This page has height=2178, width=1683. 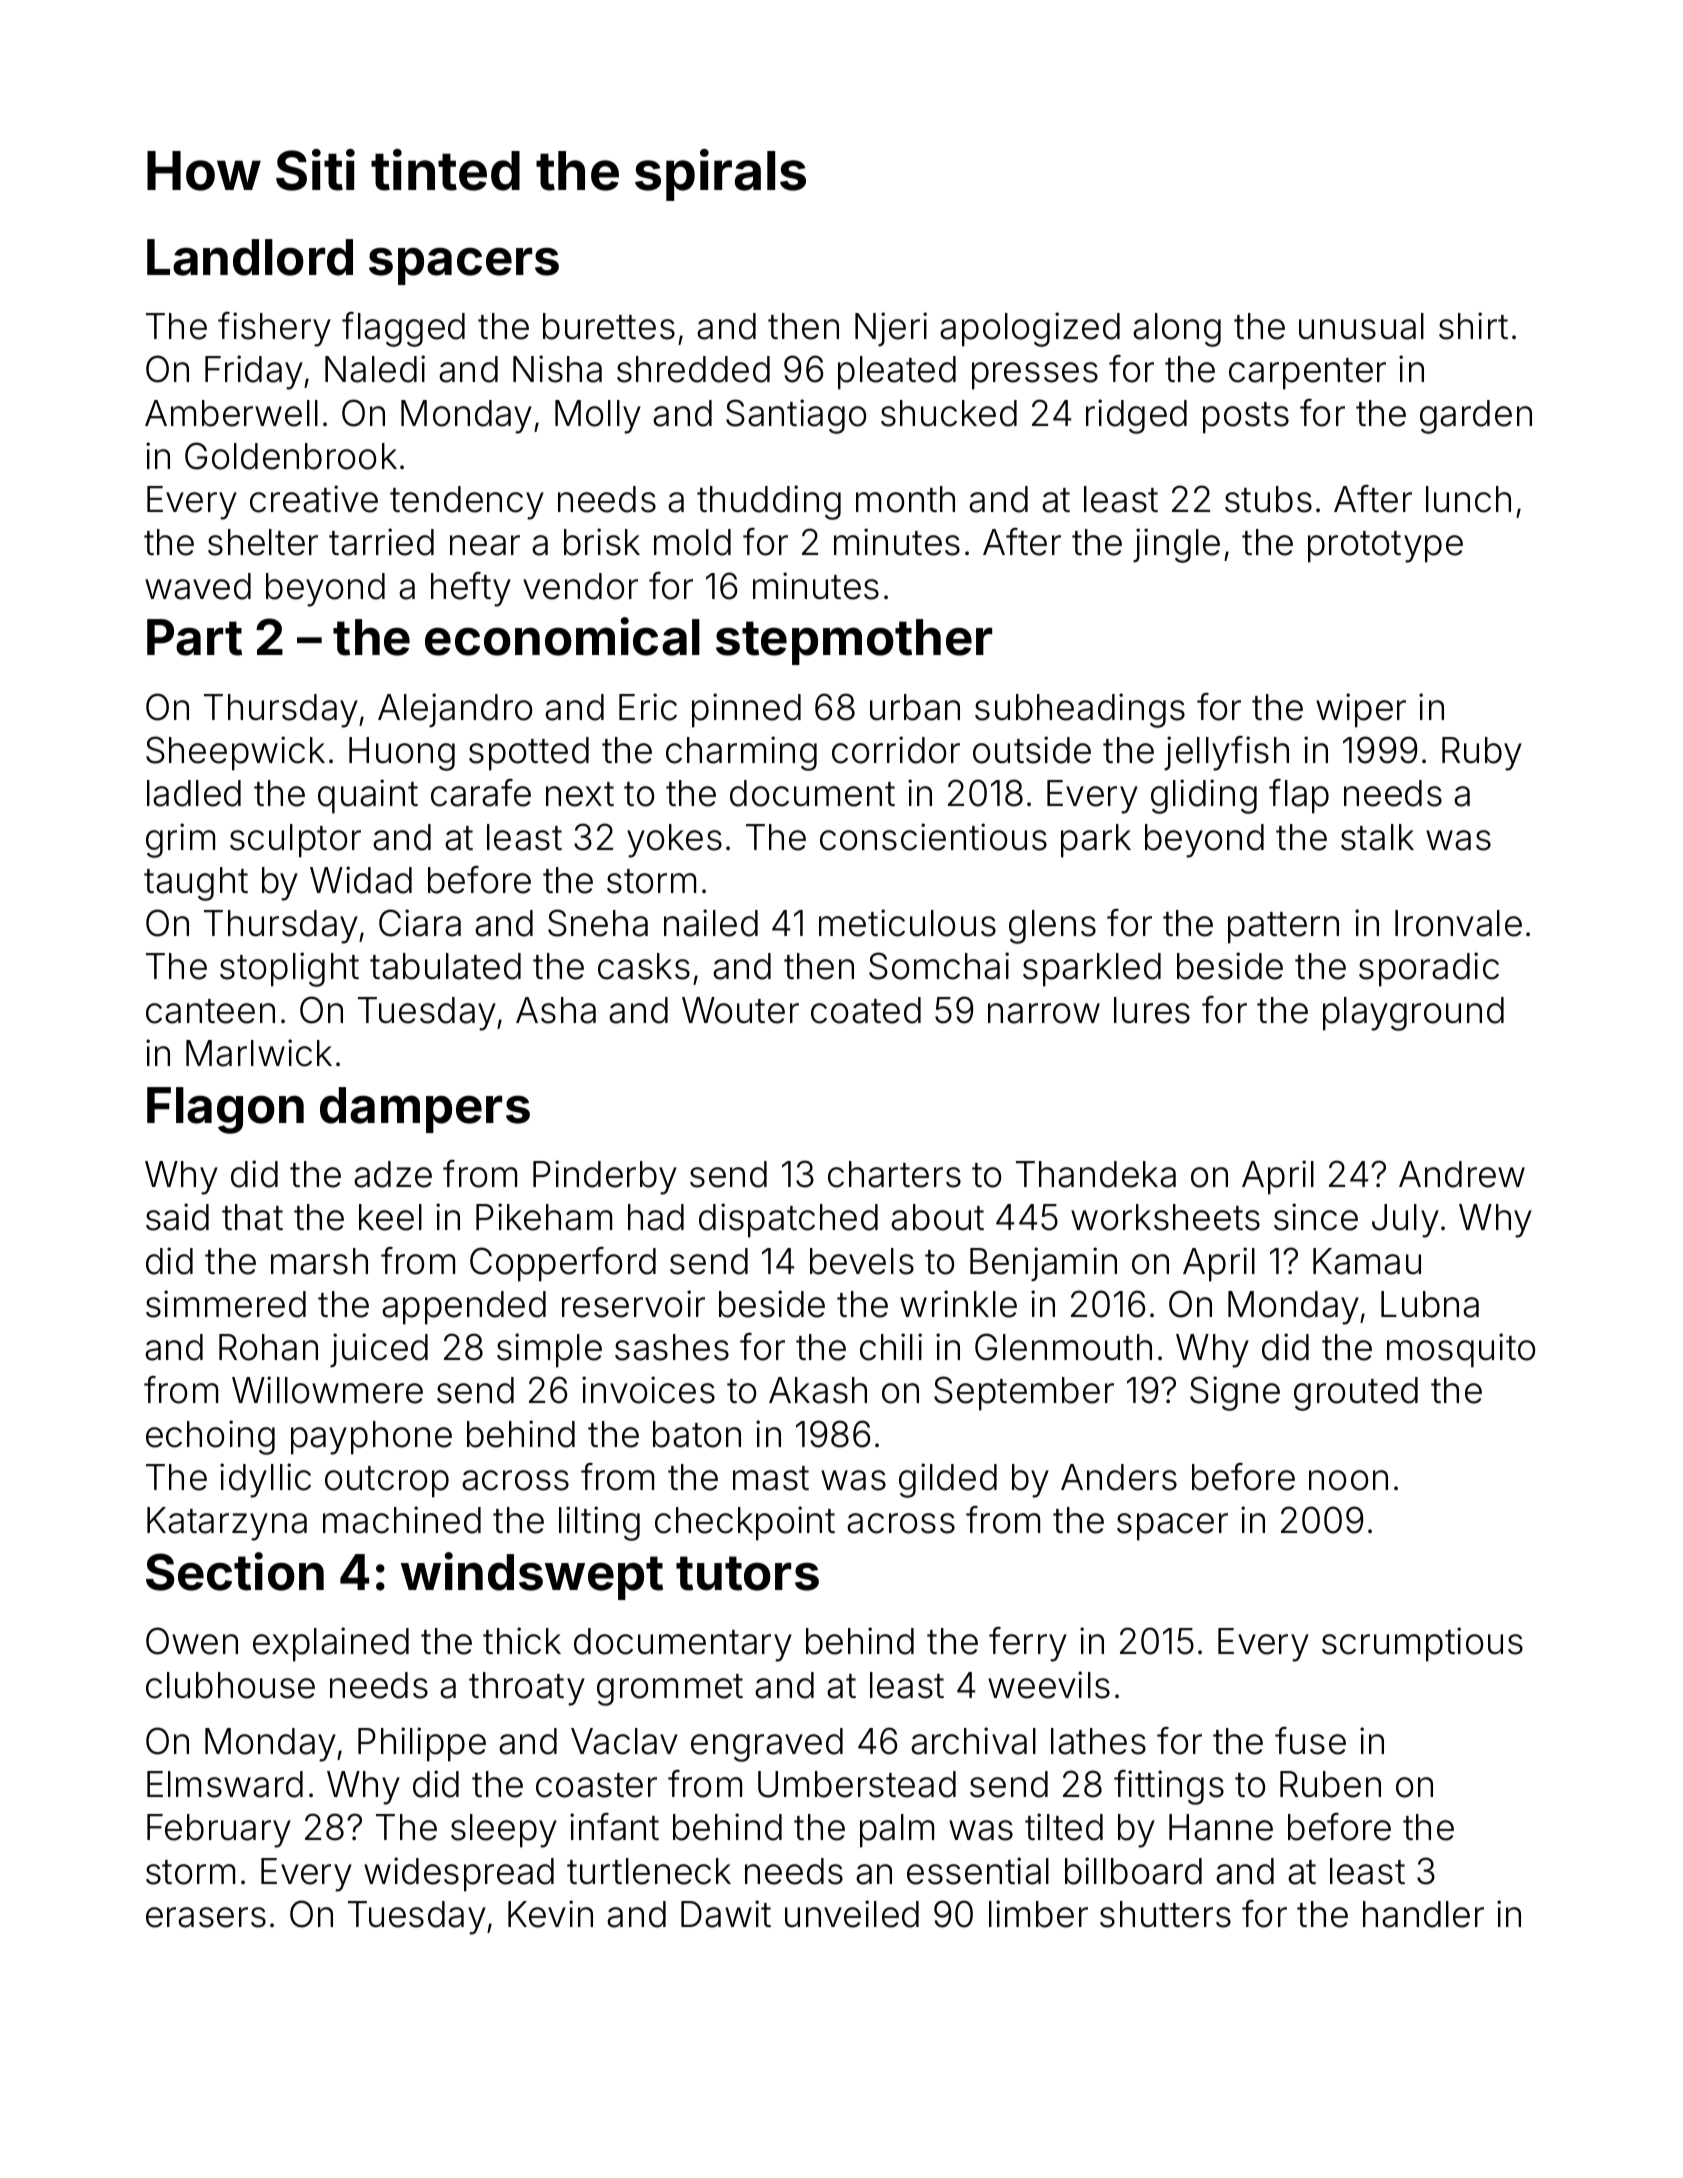 I want to click on chili, so click(x=891, y=1347).
